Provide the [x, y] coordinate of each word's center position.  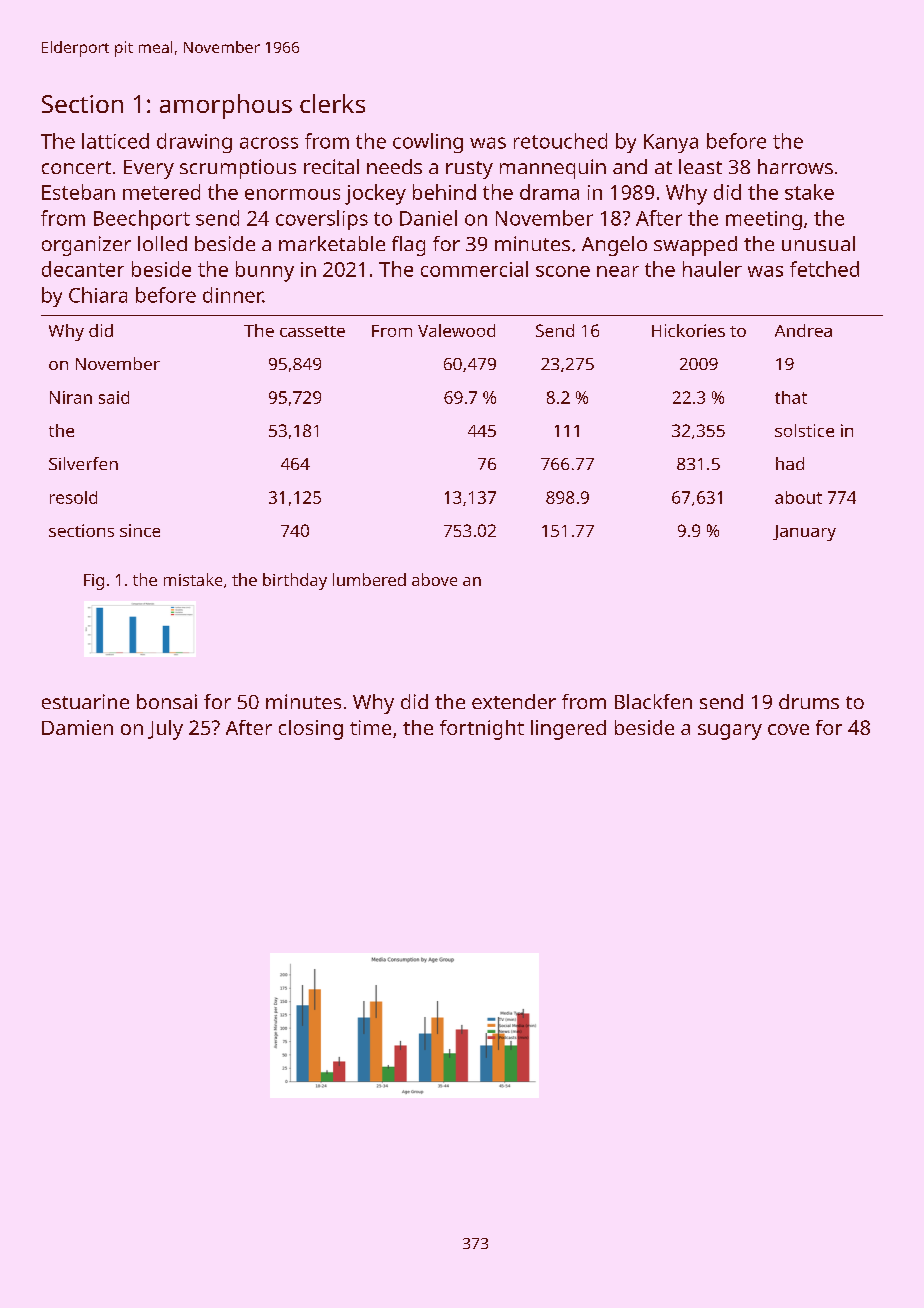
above [434, 579]
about [798, 497]
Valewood [456, 330]
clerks [332, 103]
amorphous [226, 106]
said [114, 397]
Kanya [671, 143]
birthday [295, 581]
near [618, 271]
